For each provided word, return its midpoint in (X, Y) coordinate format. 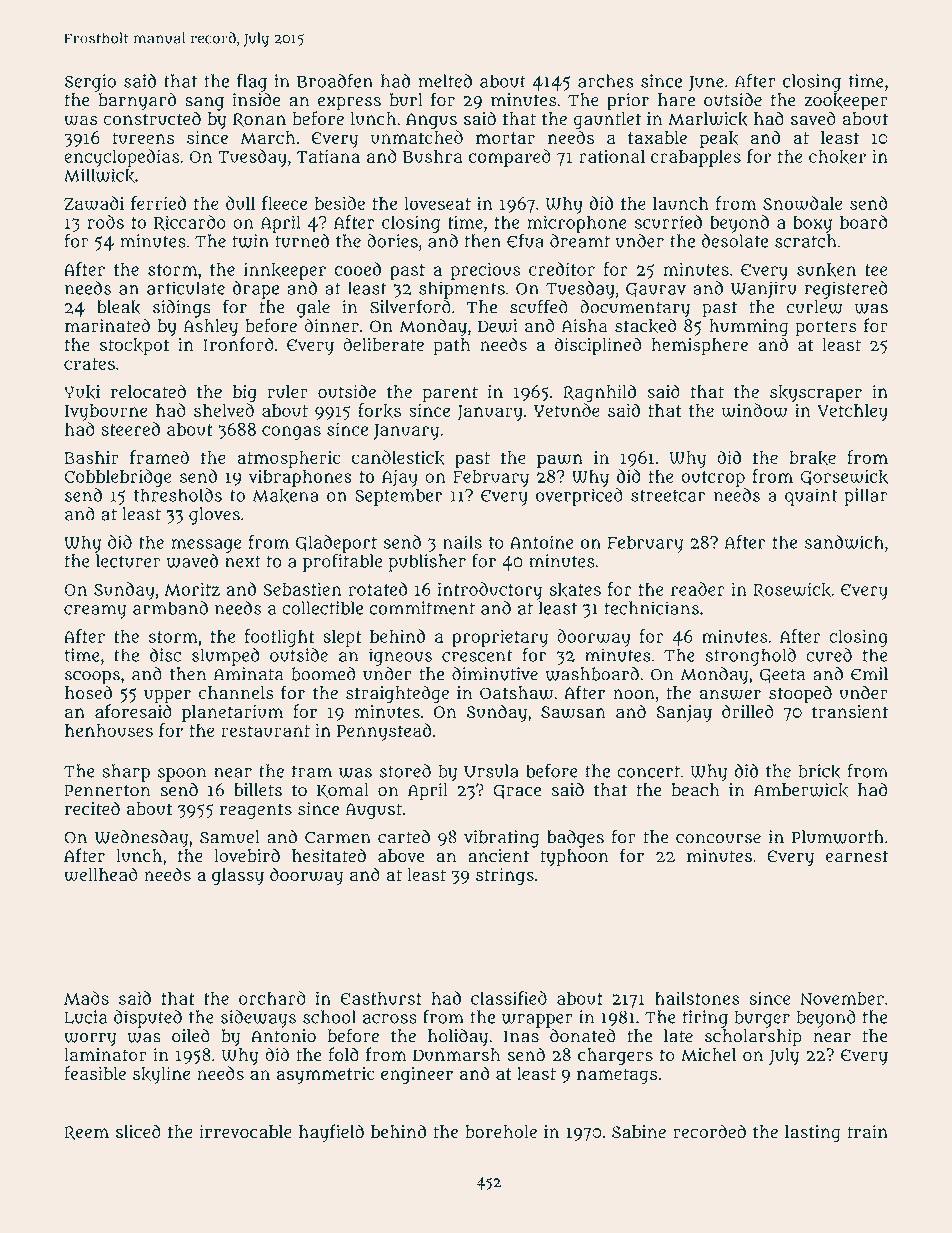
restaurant (265, 731)
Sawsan (573, 712)
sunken (826, 270)
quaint (811, 497)
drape (256, 290)
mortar (505, 138)
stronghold (751, 657)
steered (130, 429)
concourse (718, 838)
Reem (86, 1133)
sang (204, 103)
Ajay (400, 478)
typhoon (574, 858)
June (706, 84)
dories (392, 241)
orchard (272, 998)
